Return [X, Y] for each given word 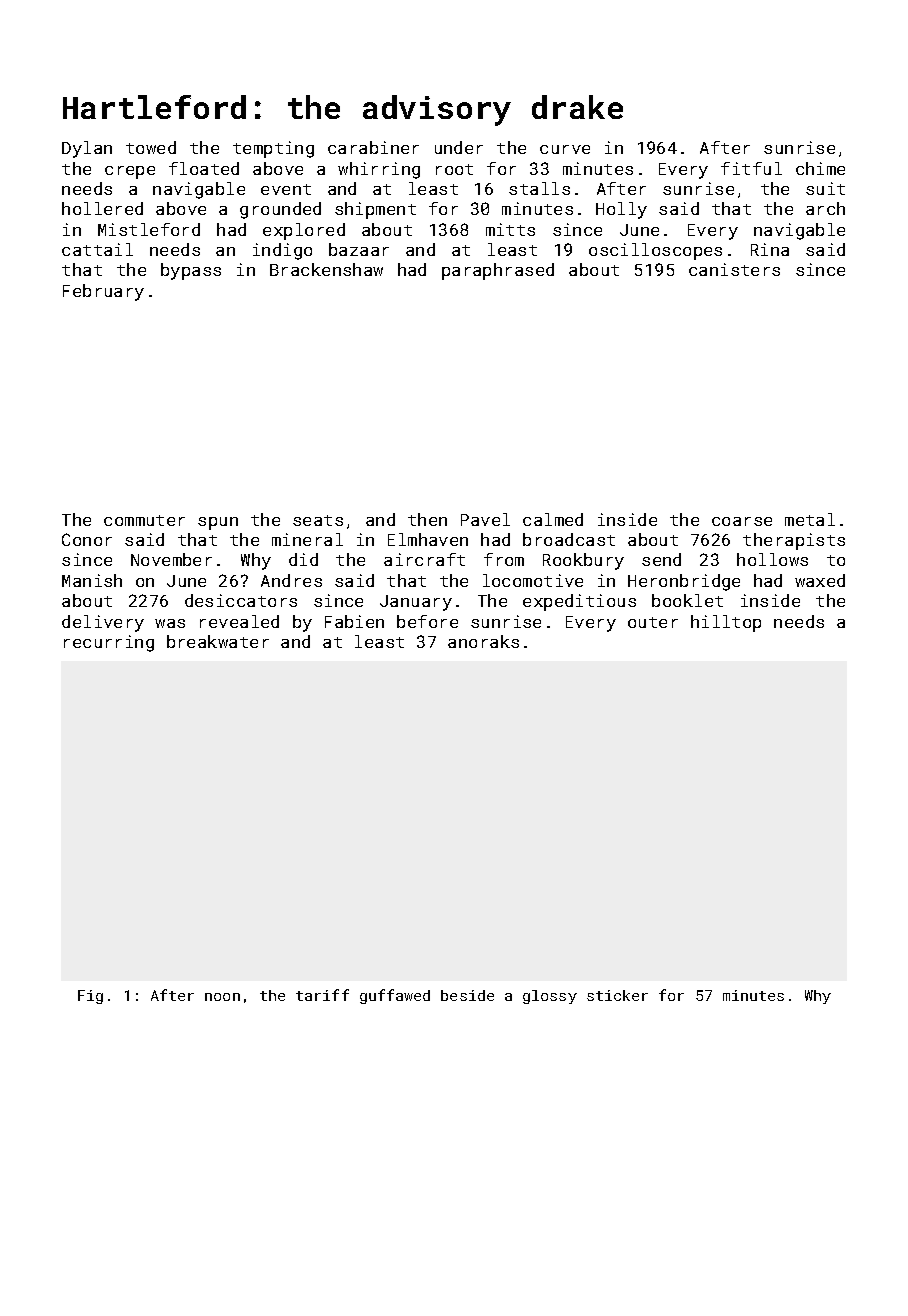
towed [151, 147]
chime [820, 168]
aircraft [424, 559]
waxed [820, 580]
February [103, 292]
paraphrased [498, 271]
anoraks [483, 641]
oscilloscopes [655, 251]
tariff [322, 995]
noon [222, 997]
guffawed [395, 996]
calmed [553, 519]
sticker [617, 995]
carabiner [373, 147]
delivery [103, 623]
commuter [144, 520]
